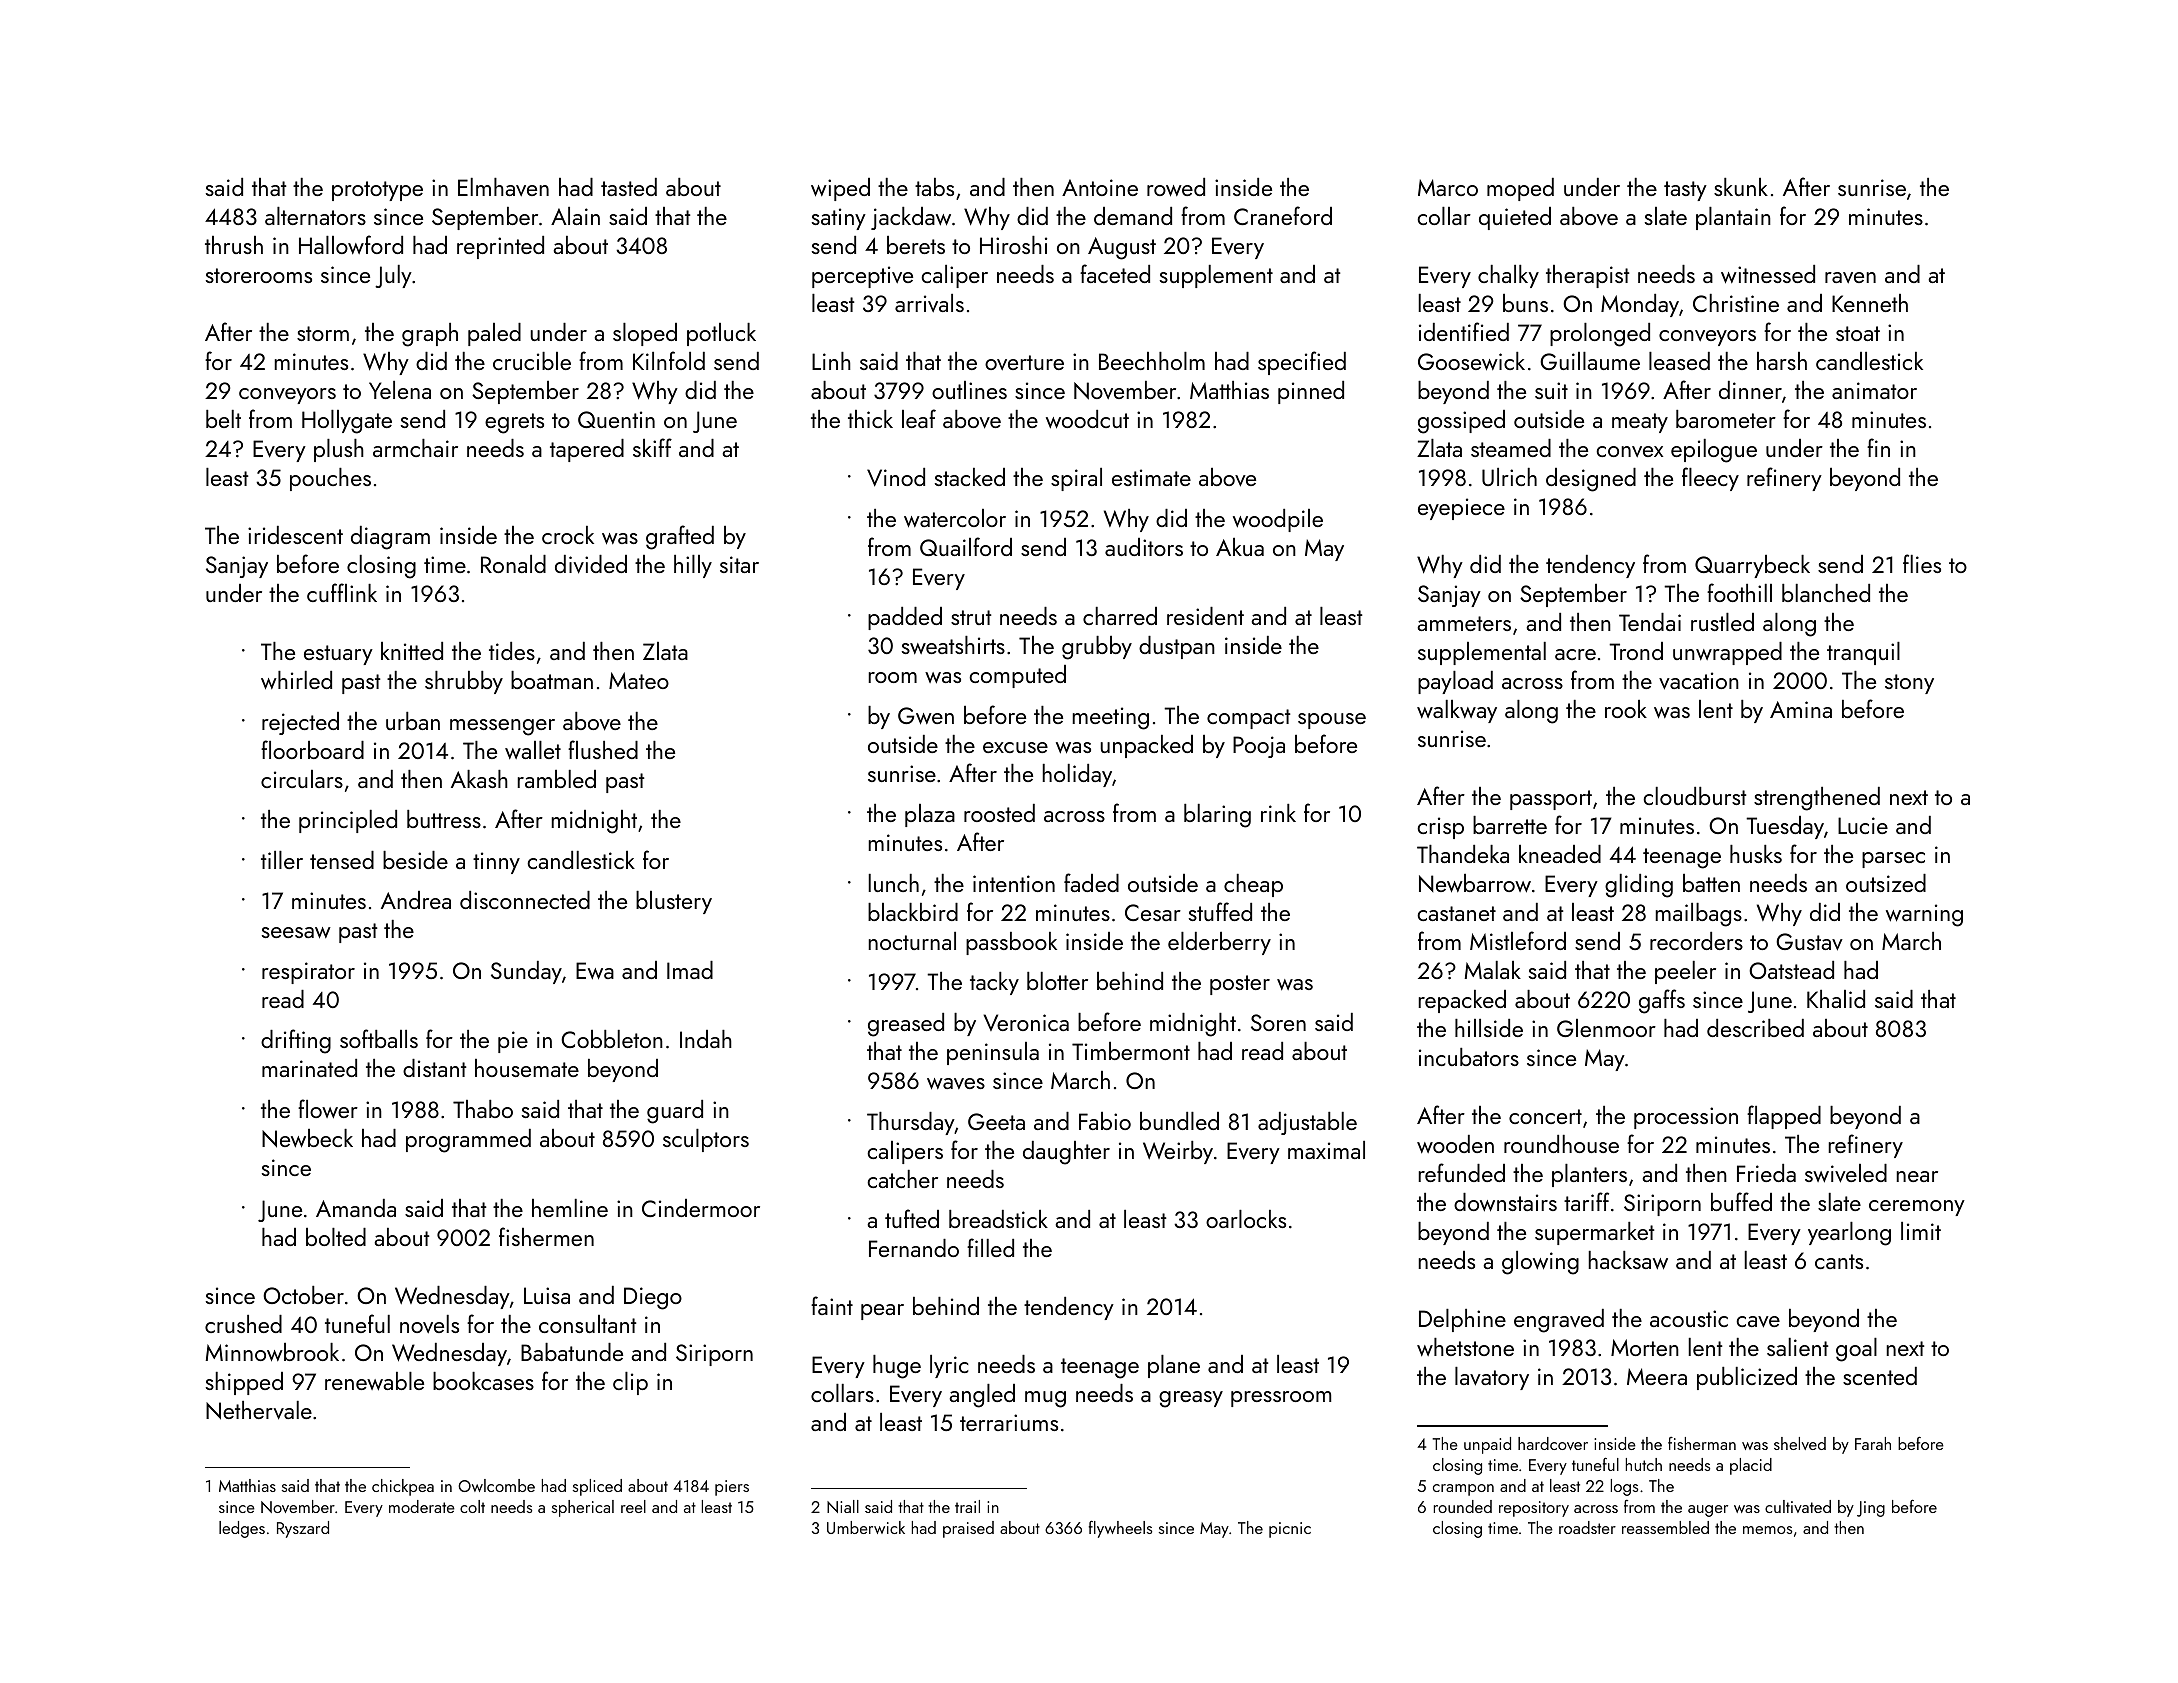 This screenshot has height=1683, width=2178. Describe the element at coordinates (1768, 274) in the screenshot. I see `witnessed` at that location.
